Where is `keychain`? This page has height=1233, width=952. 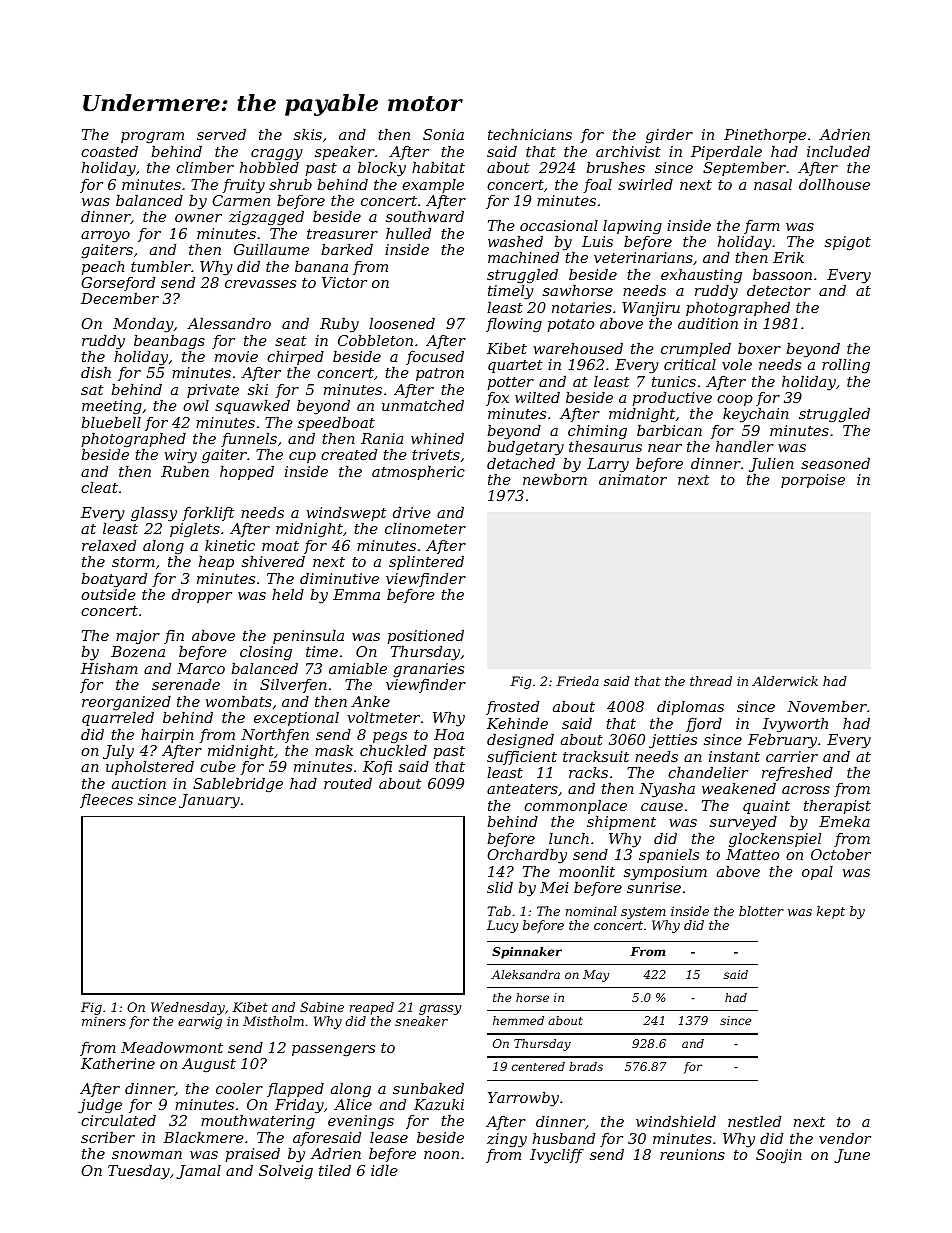 keychain is located at coordinates (756, 415).
